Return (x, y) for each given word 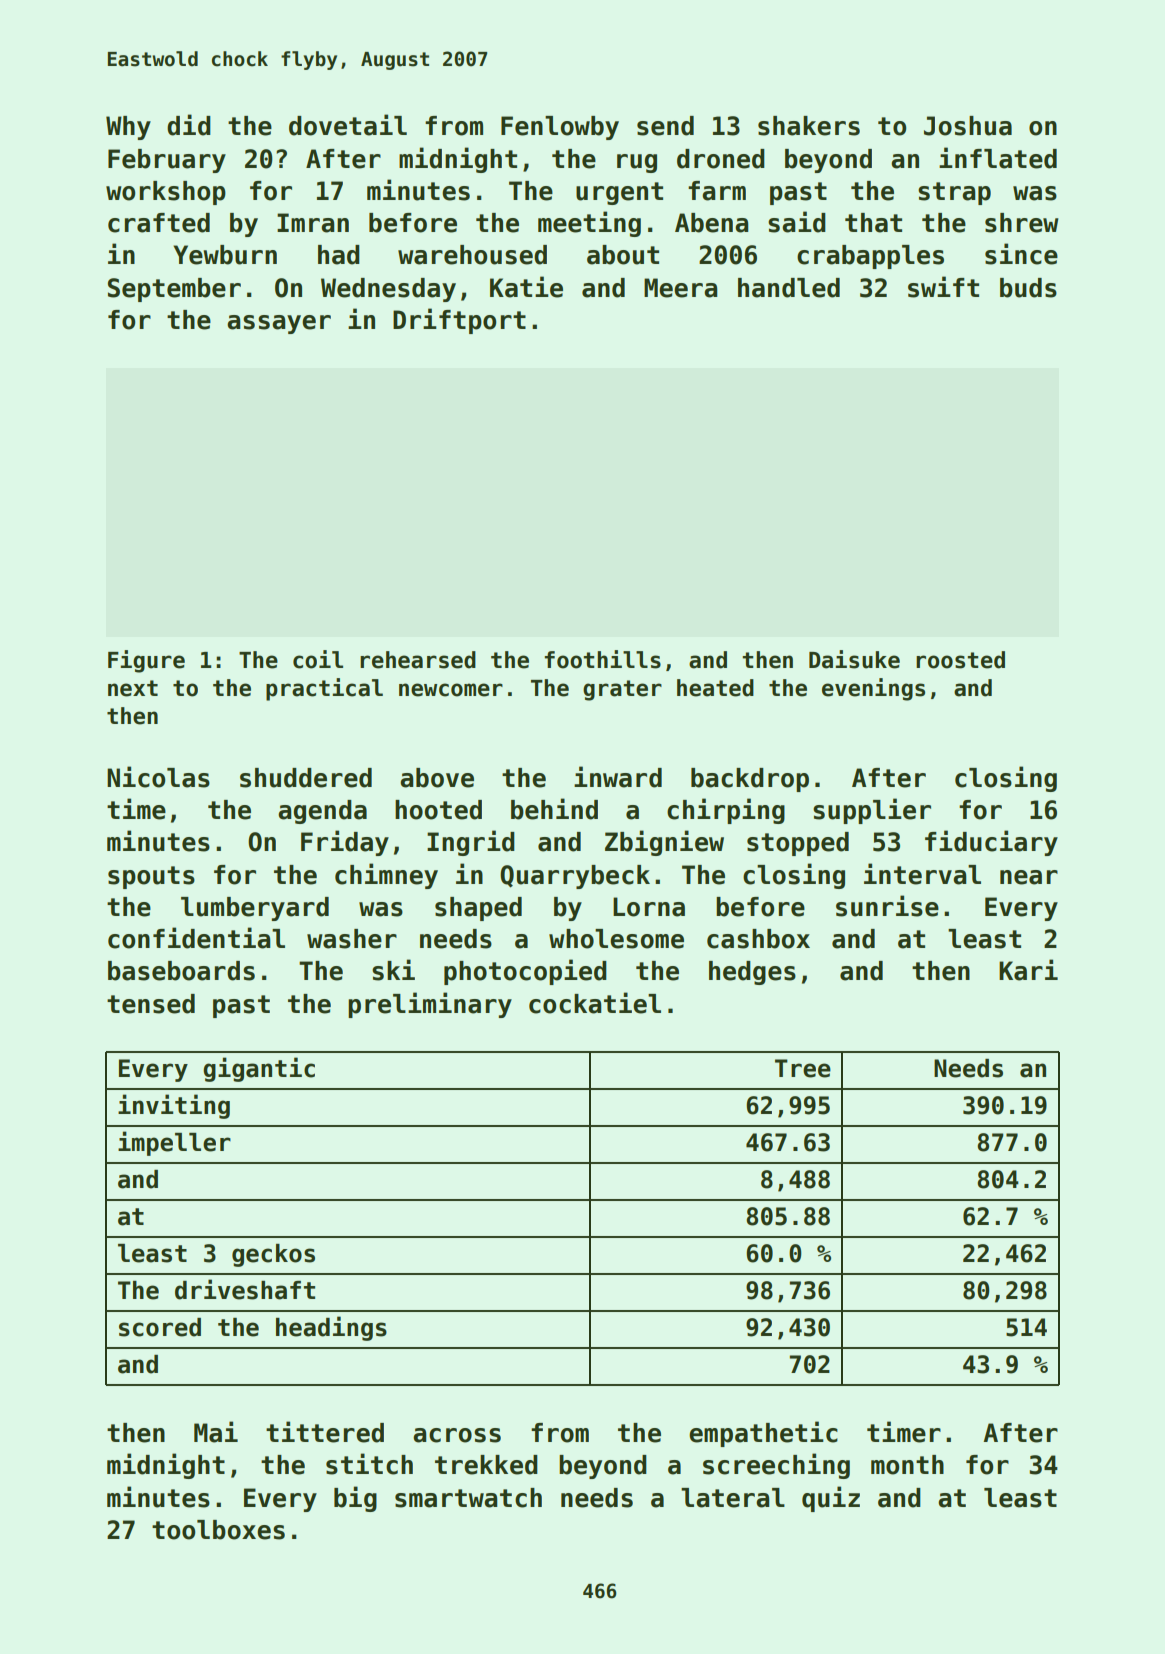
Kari (1028, 970)
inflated (998, 158)
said (797, 222)
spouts (151, 877)
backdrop (750, 780)
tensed (151, 1004)
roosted (960, 660)
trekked (486, 1465)
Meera (680, 288)
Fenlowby (560, 128)
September (174, 290)
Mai (216, 1432)
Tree (803, 1068)
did (189, 125)
